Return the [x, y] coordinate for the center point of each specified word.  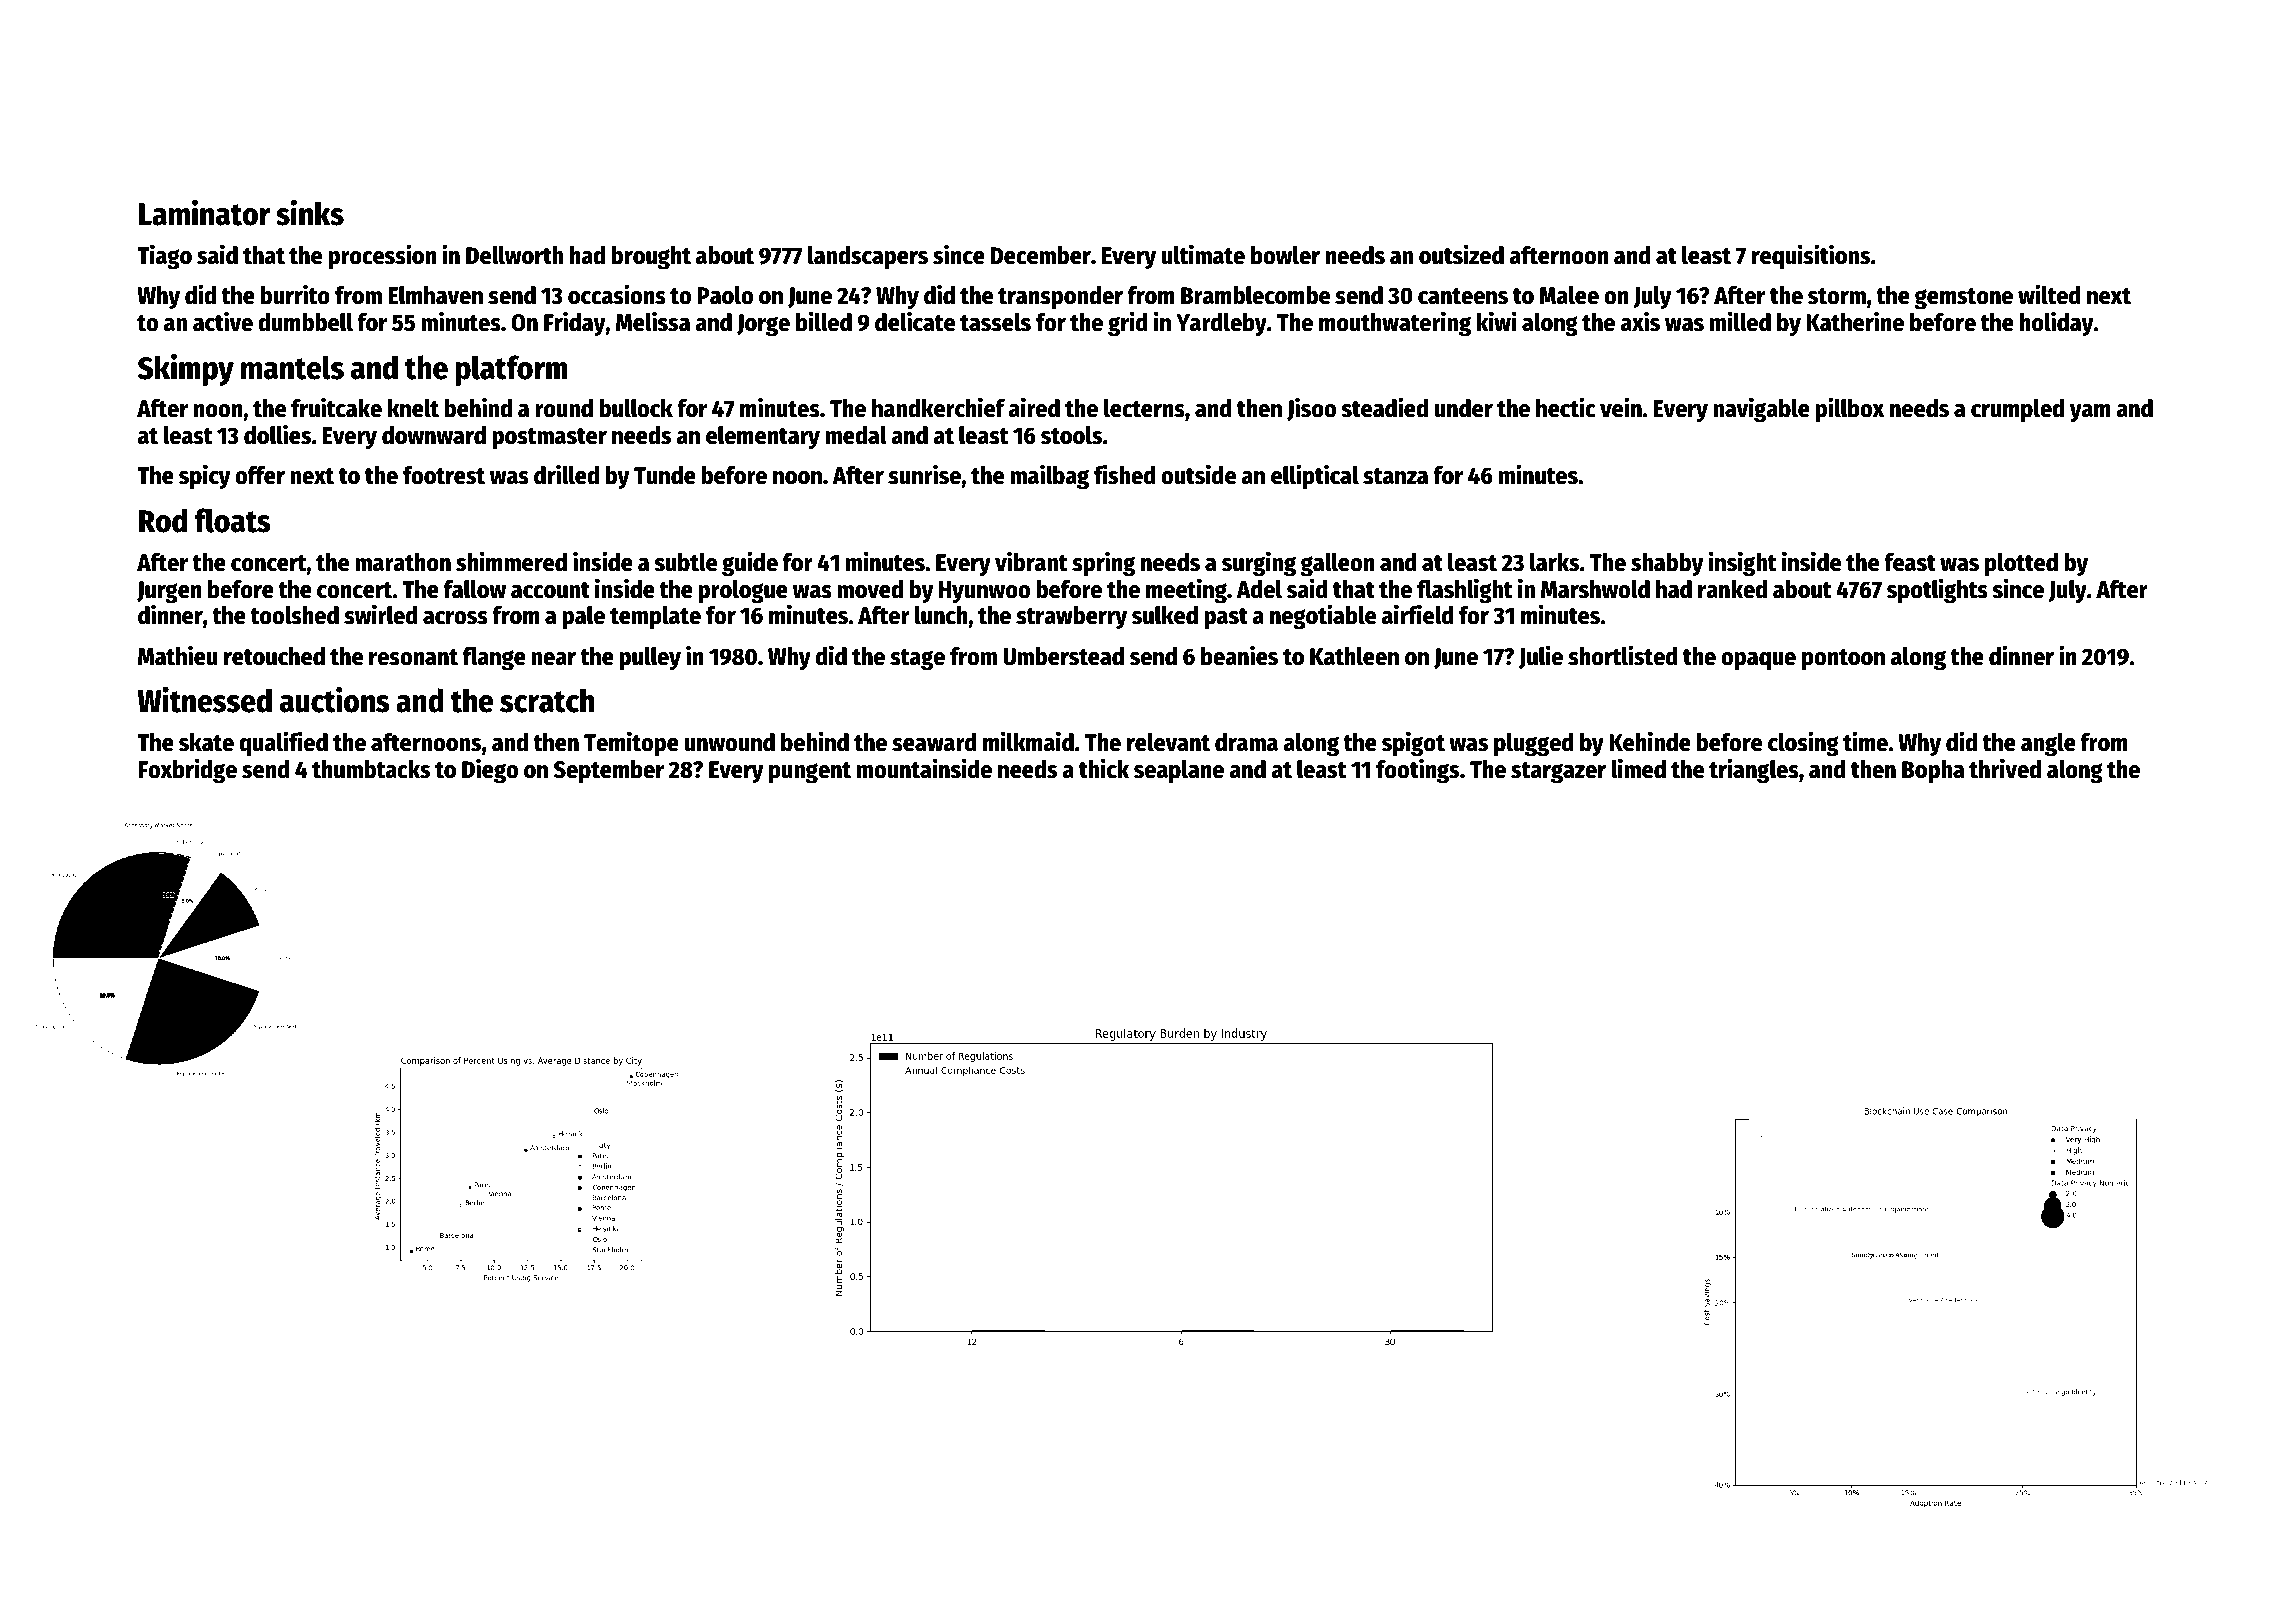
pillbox [1850, 410]
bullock [636, 408]
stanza [1395, 476]
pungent [810, 773]
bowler [1285, 255]
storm [1837, 296]
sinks [310, 212]
